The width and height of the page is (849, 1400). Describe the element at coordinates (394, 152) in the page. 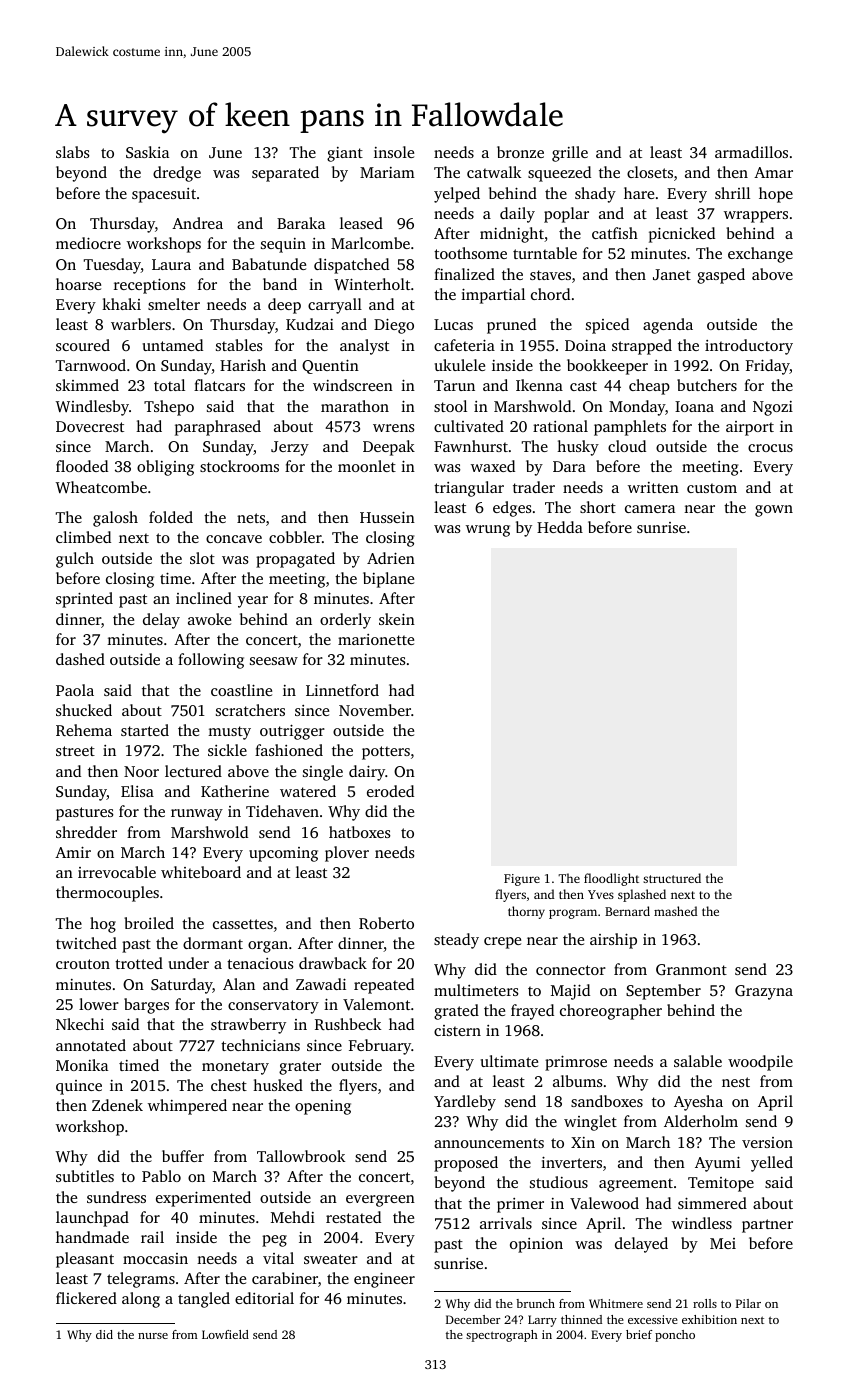

I see `insole` at that location.
